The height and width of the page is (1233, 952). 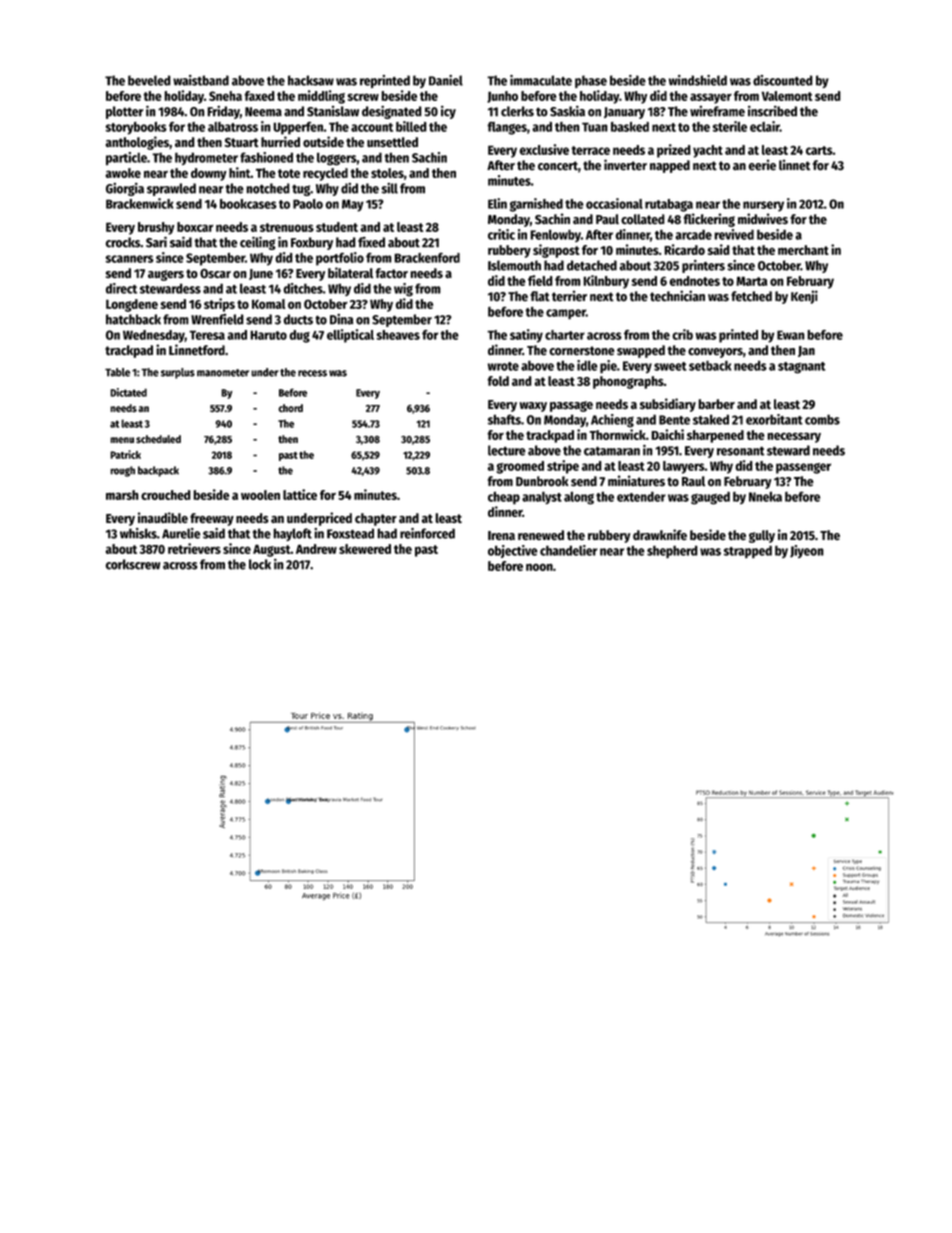 What do you see at coordinates (427, 533) in the page?
I see `reinforced` at bounding box center [427, 533].
